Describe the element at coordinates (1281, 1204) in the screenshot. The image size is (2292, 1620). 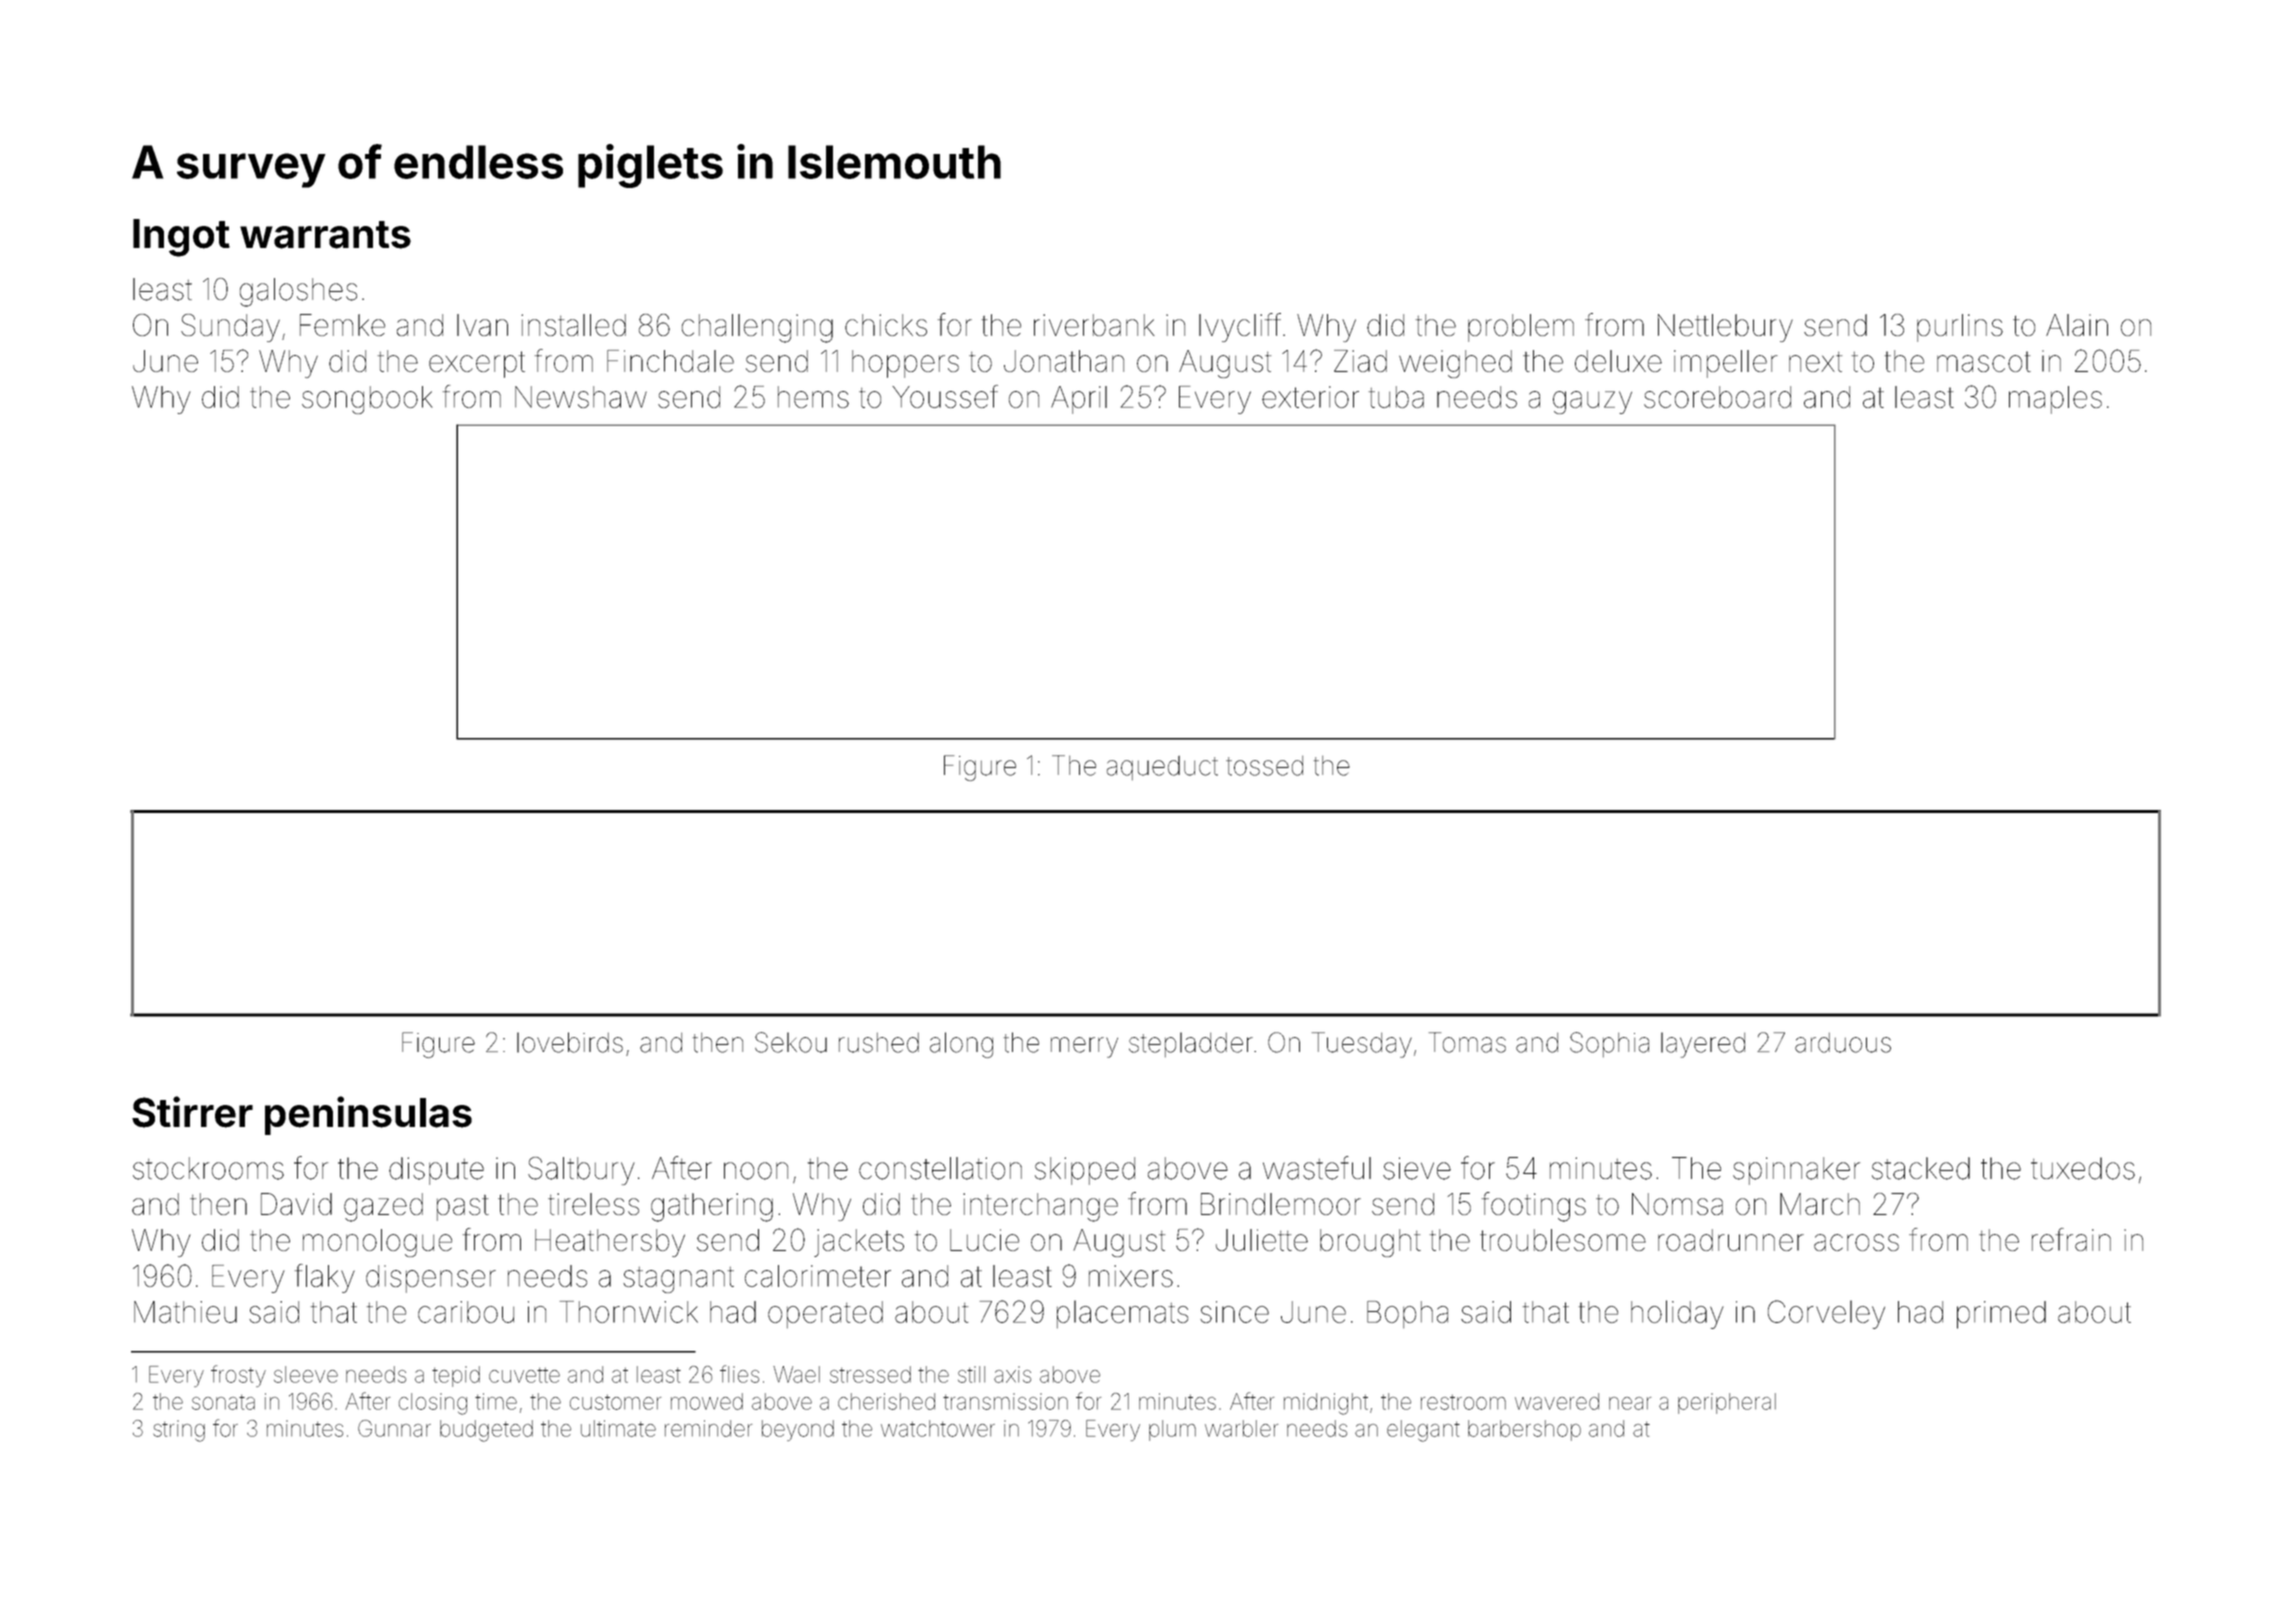
I see `Brindlemoor` at that location.
